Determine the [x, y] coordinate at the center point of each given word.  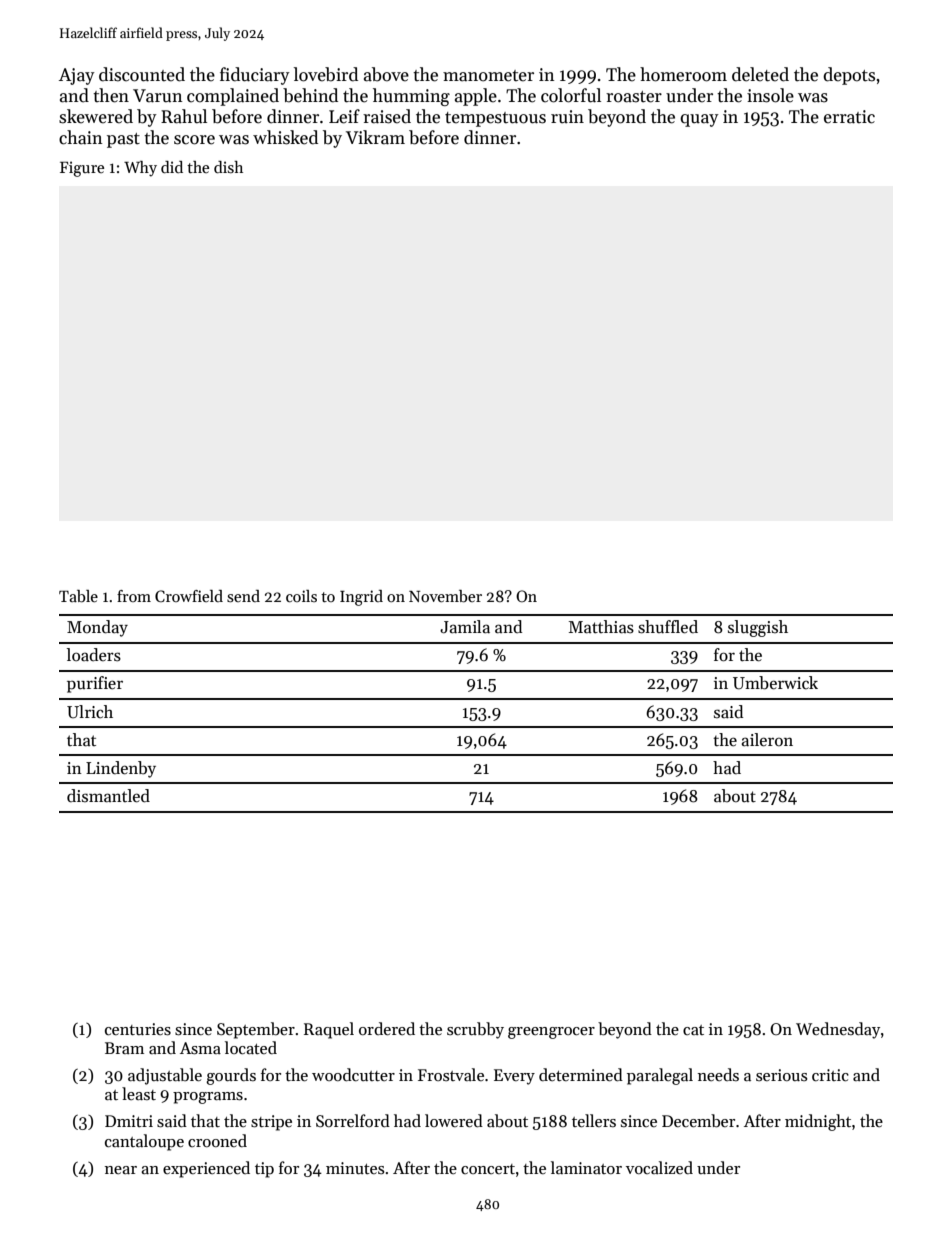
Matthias [601, 627]
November [445, 596]
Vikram [375, 137]
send [243, 596]
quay [699, 120]
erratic [849, 117]
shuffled [668, 627]
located [251, 1047]
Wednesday [838, 1030]
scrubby [475, 1030]
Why [140, 169]
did [172, 167]
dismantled [108, 796]
